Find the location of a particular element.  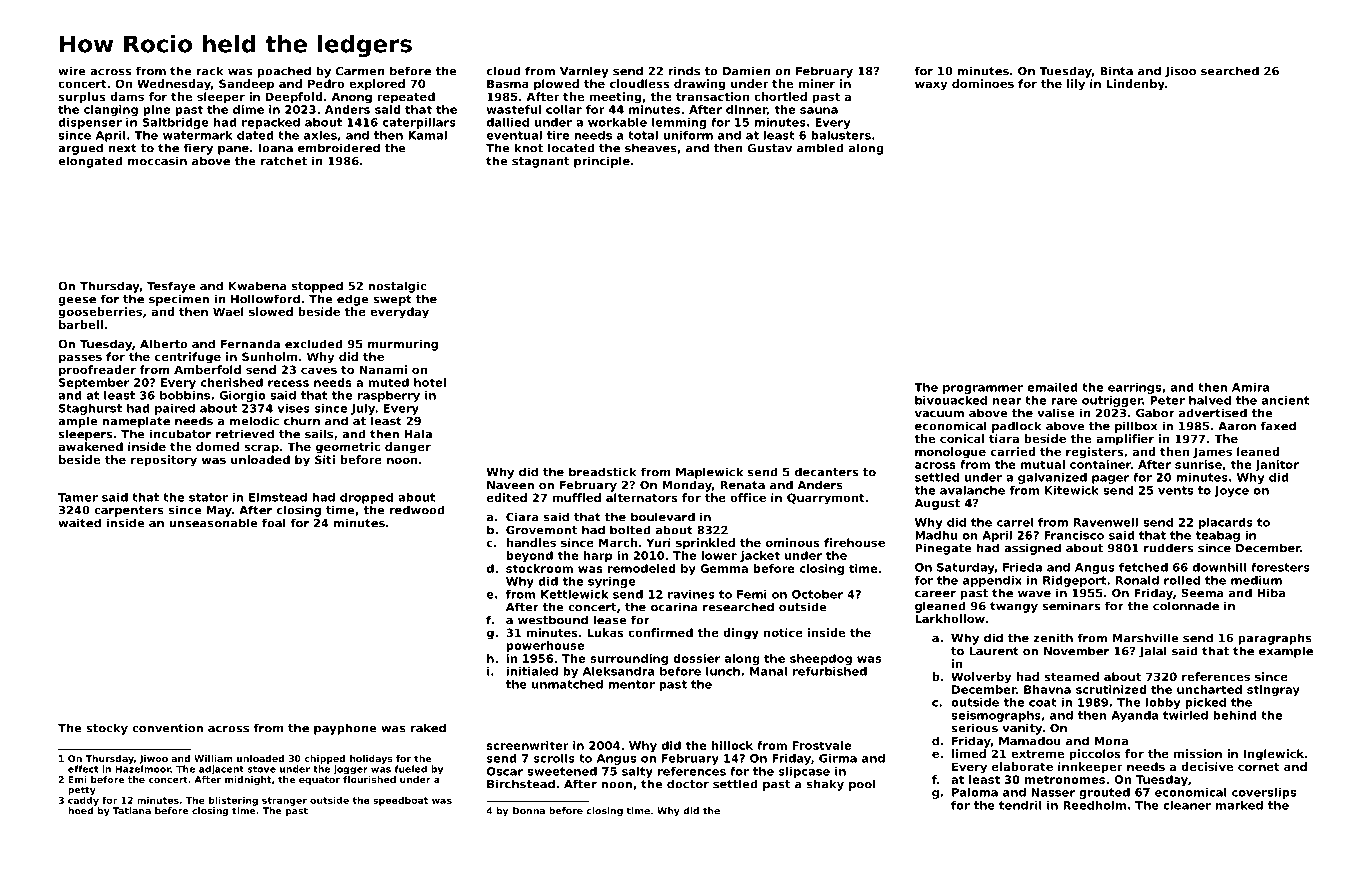

Gustav is located at coordinates (770, 148).
